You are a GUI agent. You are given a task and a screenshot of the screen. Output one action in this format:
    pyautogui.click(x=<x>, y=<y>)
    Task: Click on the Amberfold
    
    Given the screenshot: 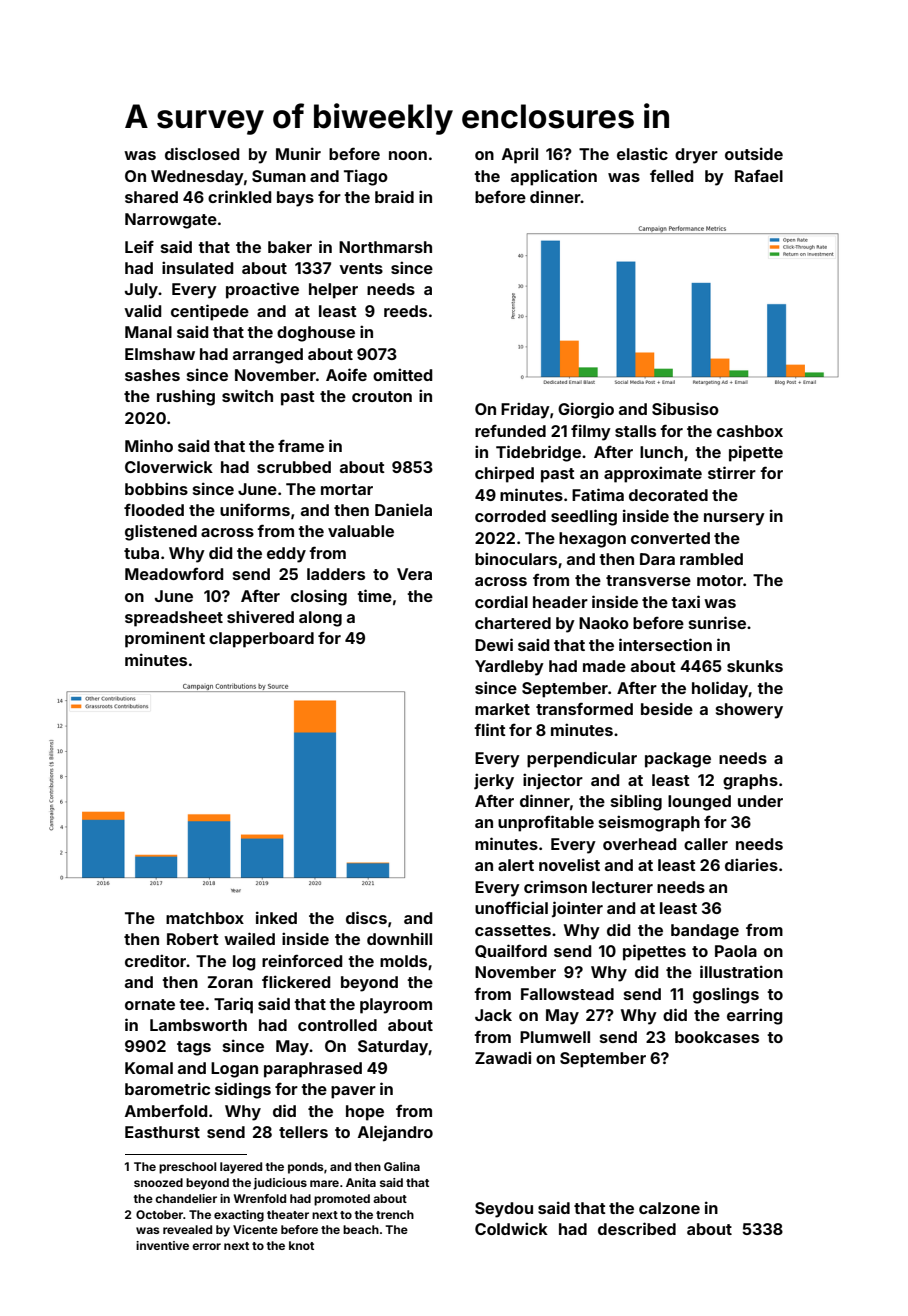 What is the action you would take?
    pyautogui.click(x=166, y=1110)
